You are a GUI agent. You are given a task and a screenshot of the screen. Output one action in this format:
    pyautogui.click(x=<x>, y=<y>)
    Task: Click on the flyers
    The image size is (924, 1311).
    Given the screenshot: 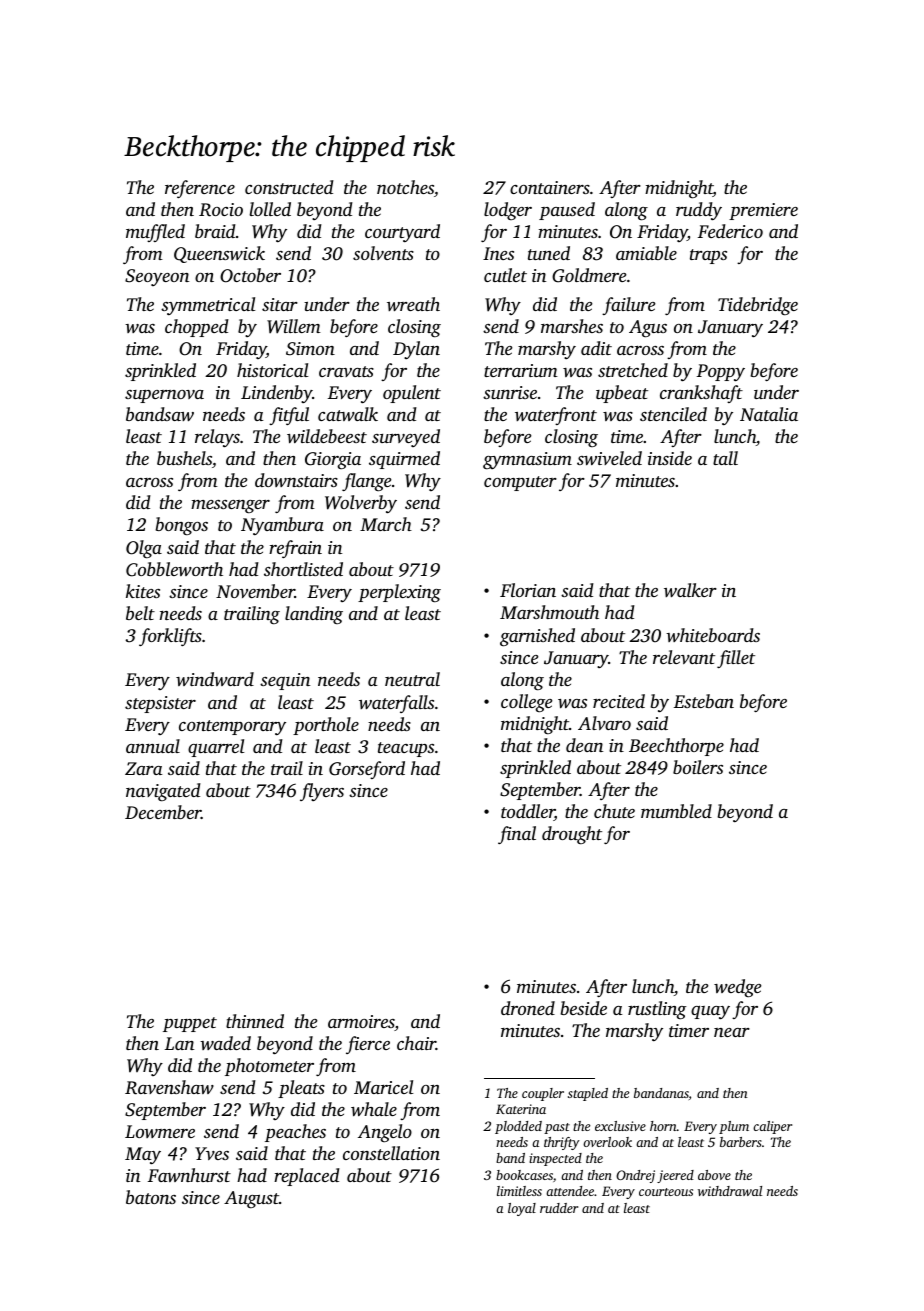 What is the action you would take?
    pyautogui.click(x=322, y=792)
